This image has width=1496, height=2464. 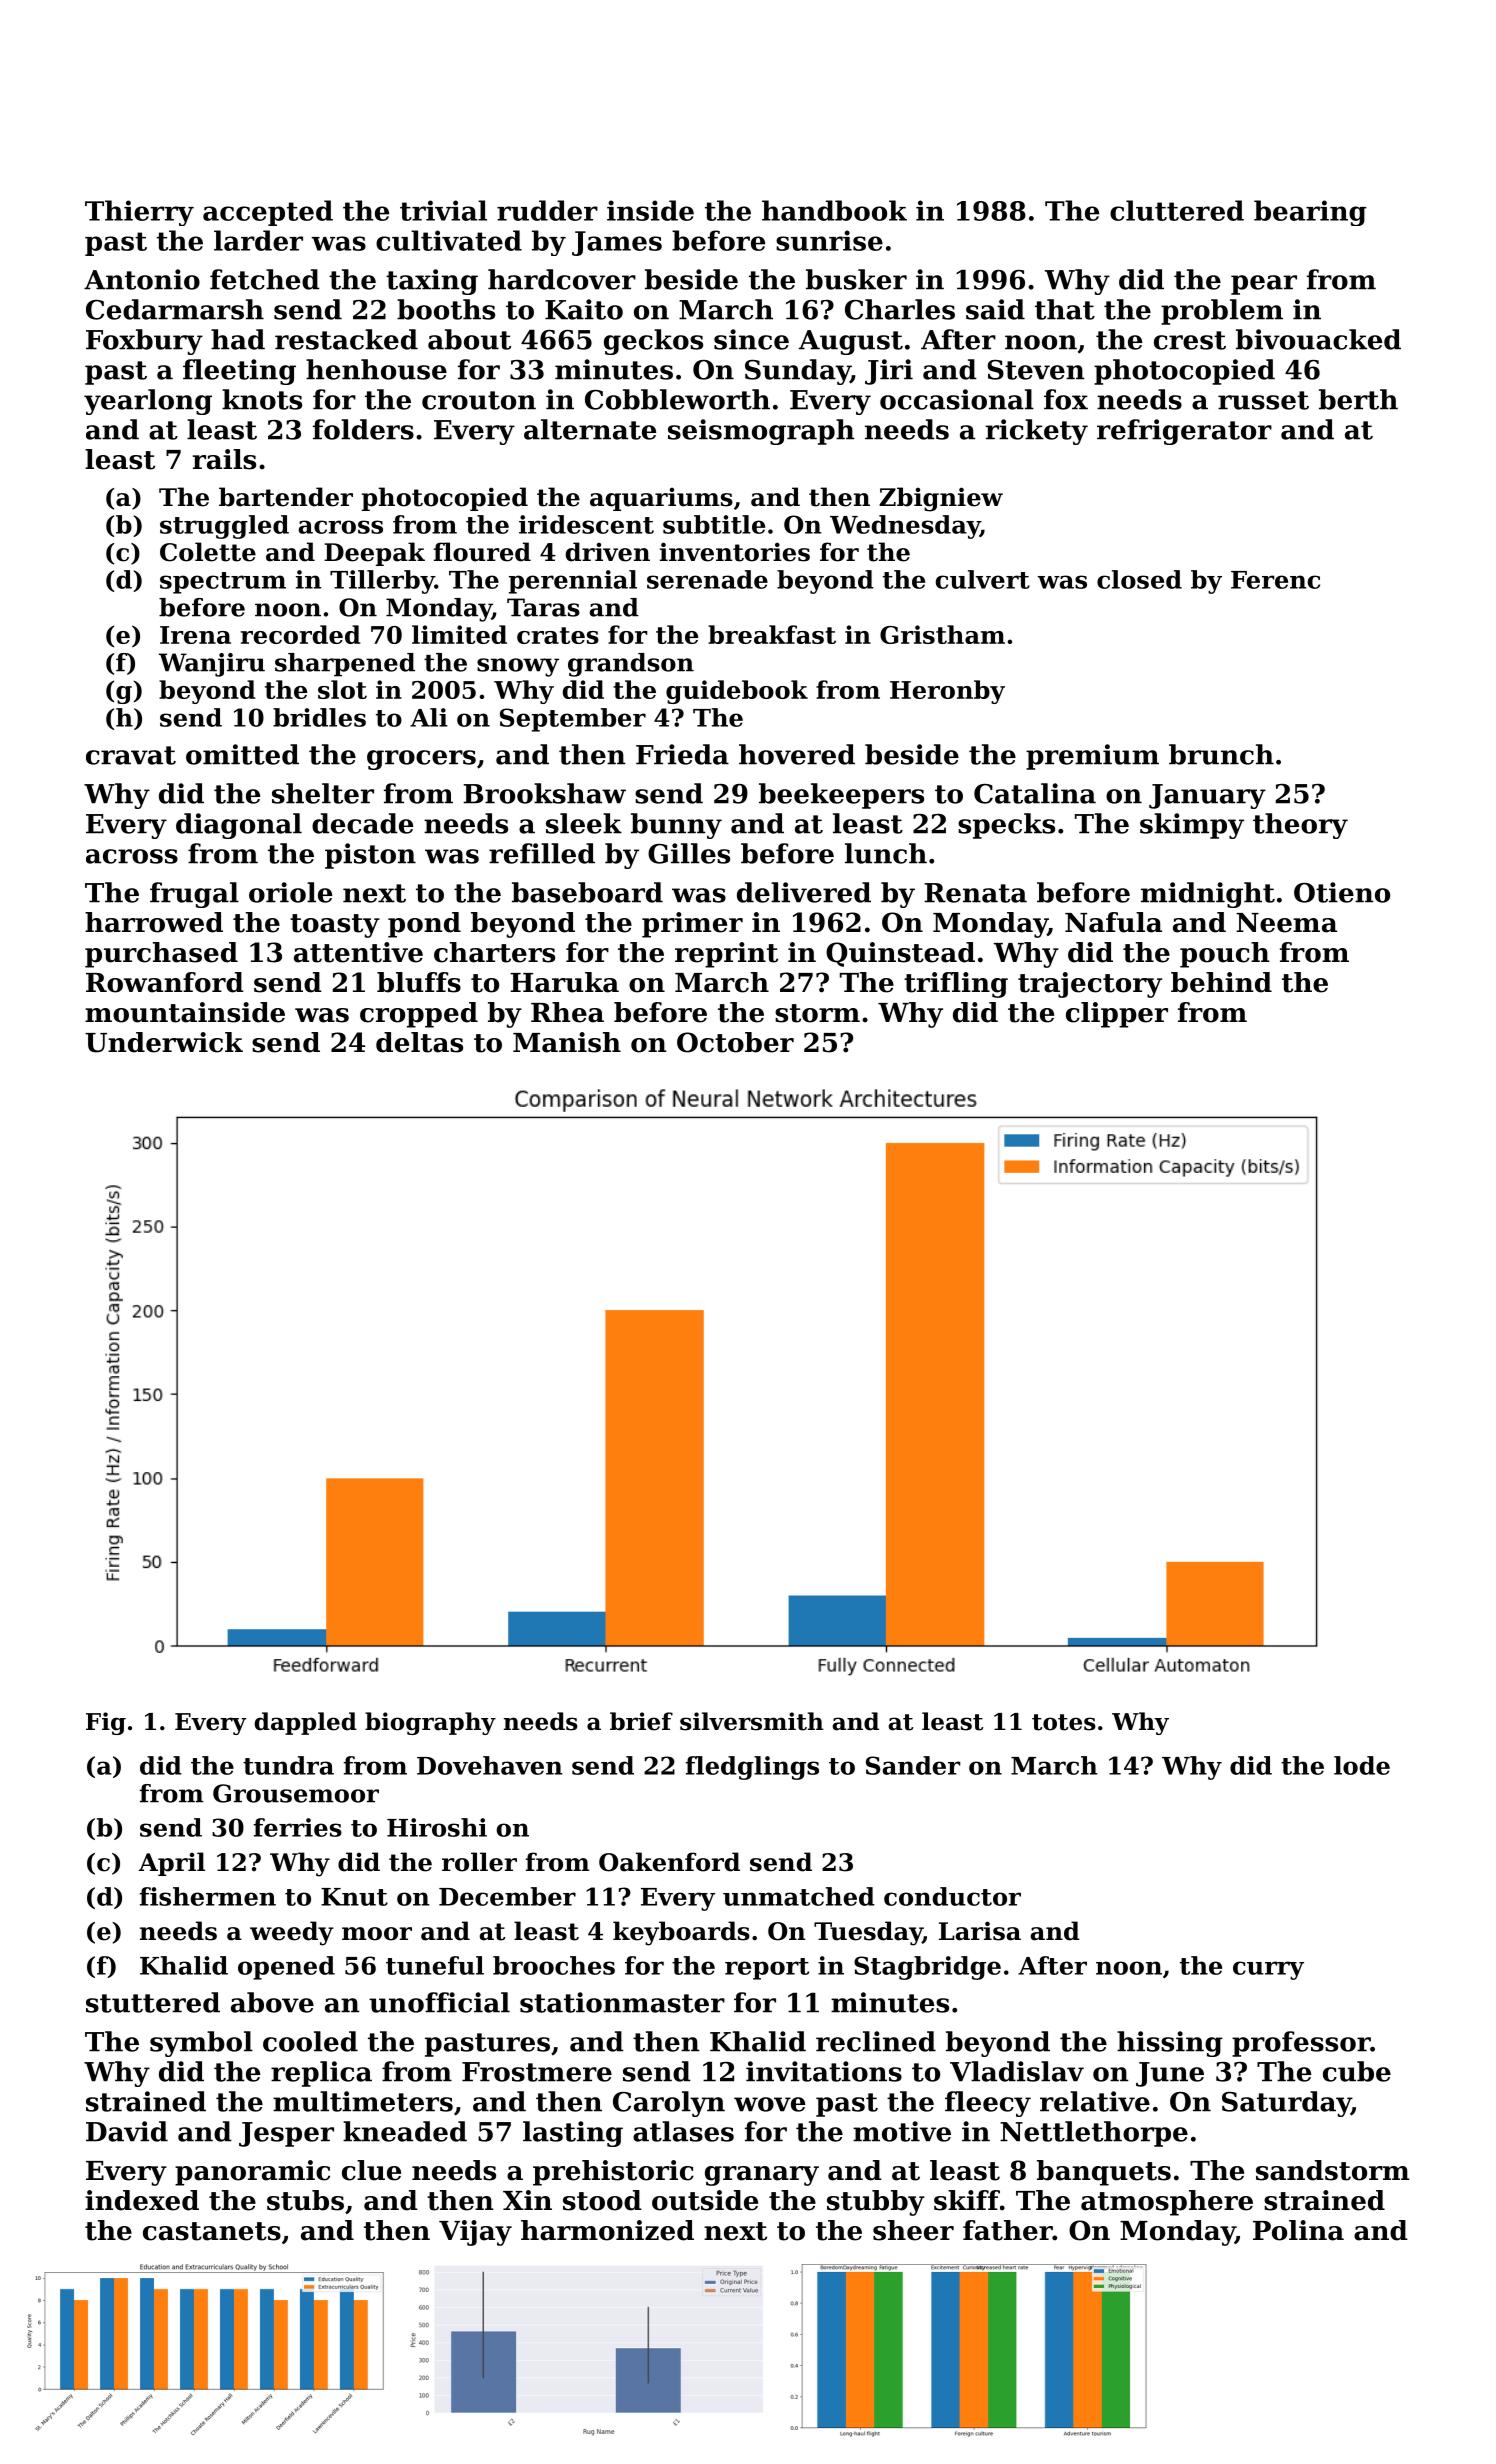 I want to click on cluttered, so click(x=1177, y=210).
